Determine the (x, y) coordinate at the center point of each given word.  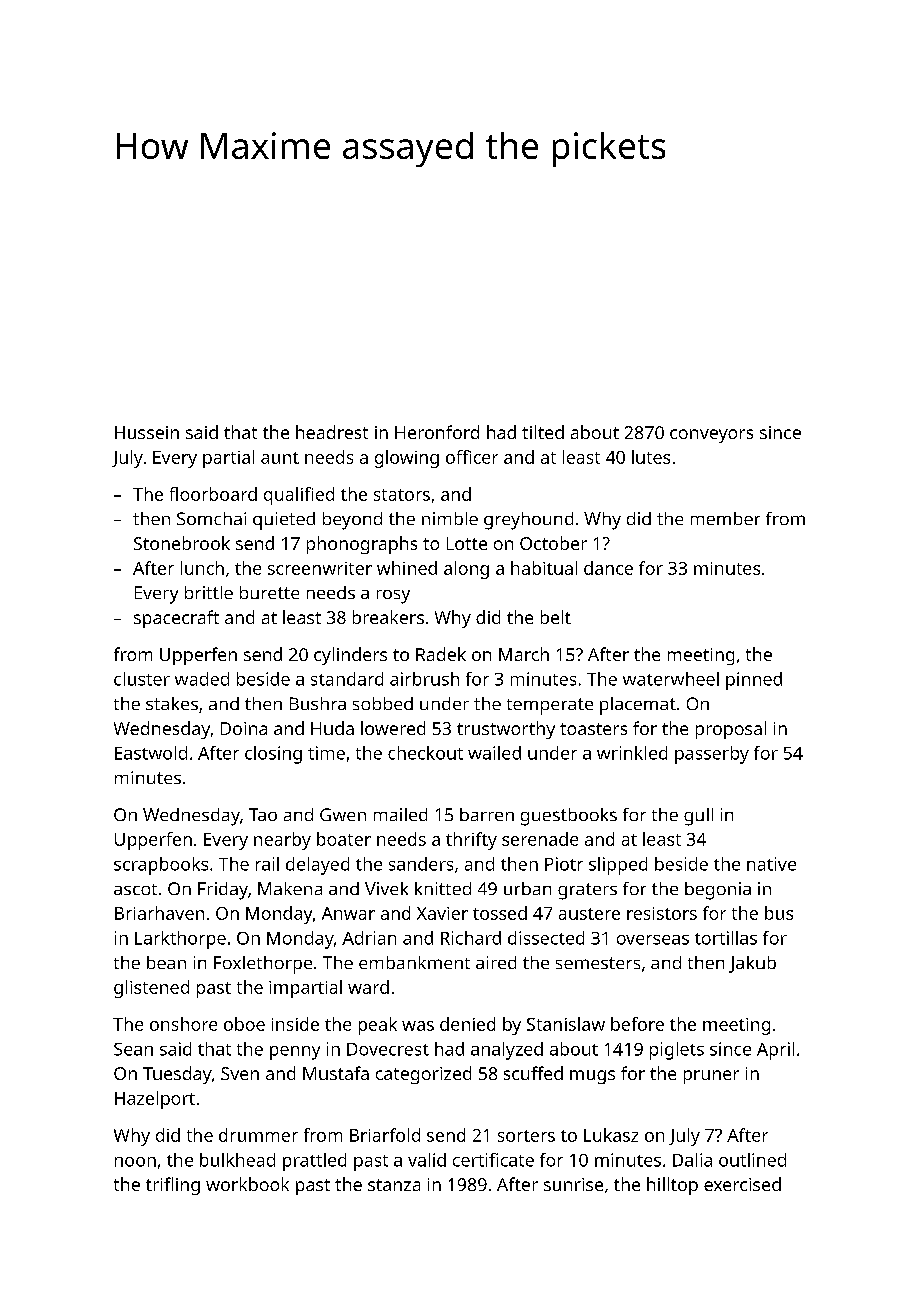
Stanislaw (566, 1024)
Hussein (147, 432)
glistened (151, 989)
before (637, 1024)
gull (698, 817)
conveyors (711, 436)
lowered (393, 728)
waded (202, 679)
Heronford (437, 432)
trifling (173, 1186)
